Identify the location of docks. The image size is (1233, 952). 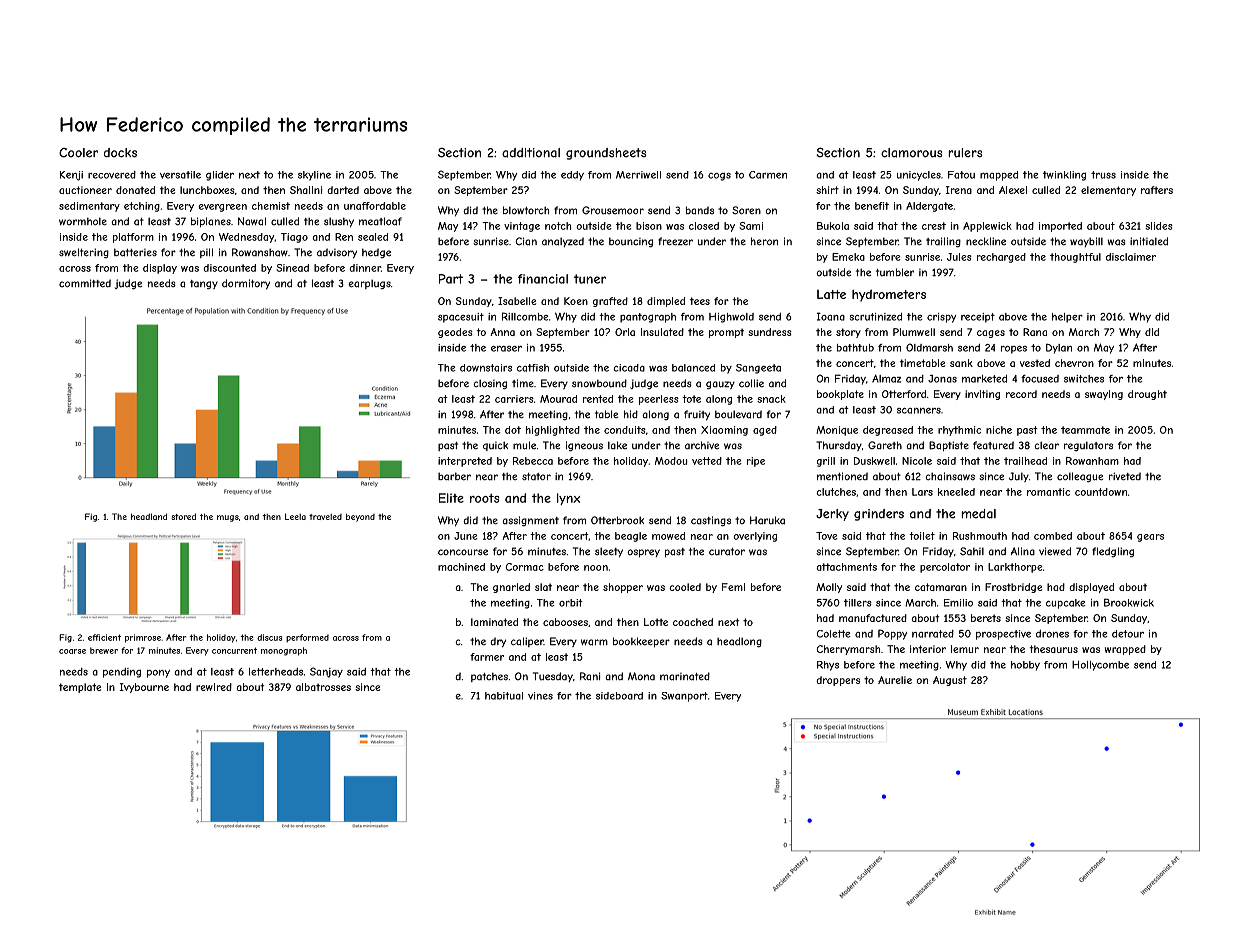
(120, 153).
